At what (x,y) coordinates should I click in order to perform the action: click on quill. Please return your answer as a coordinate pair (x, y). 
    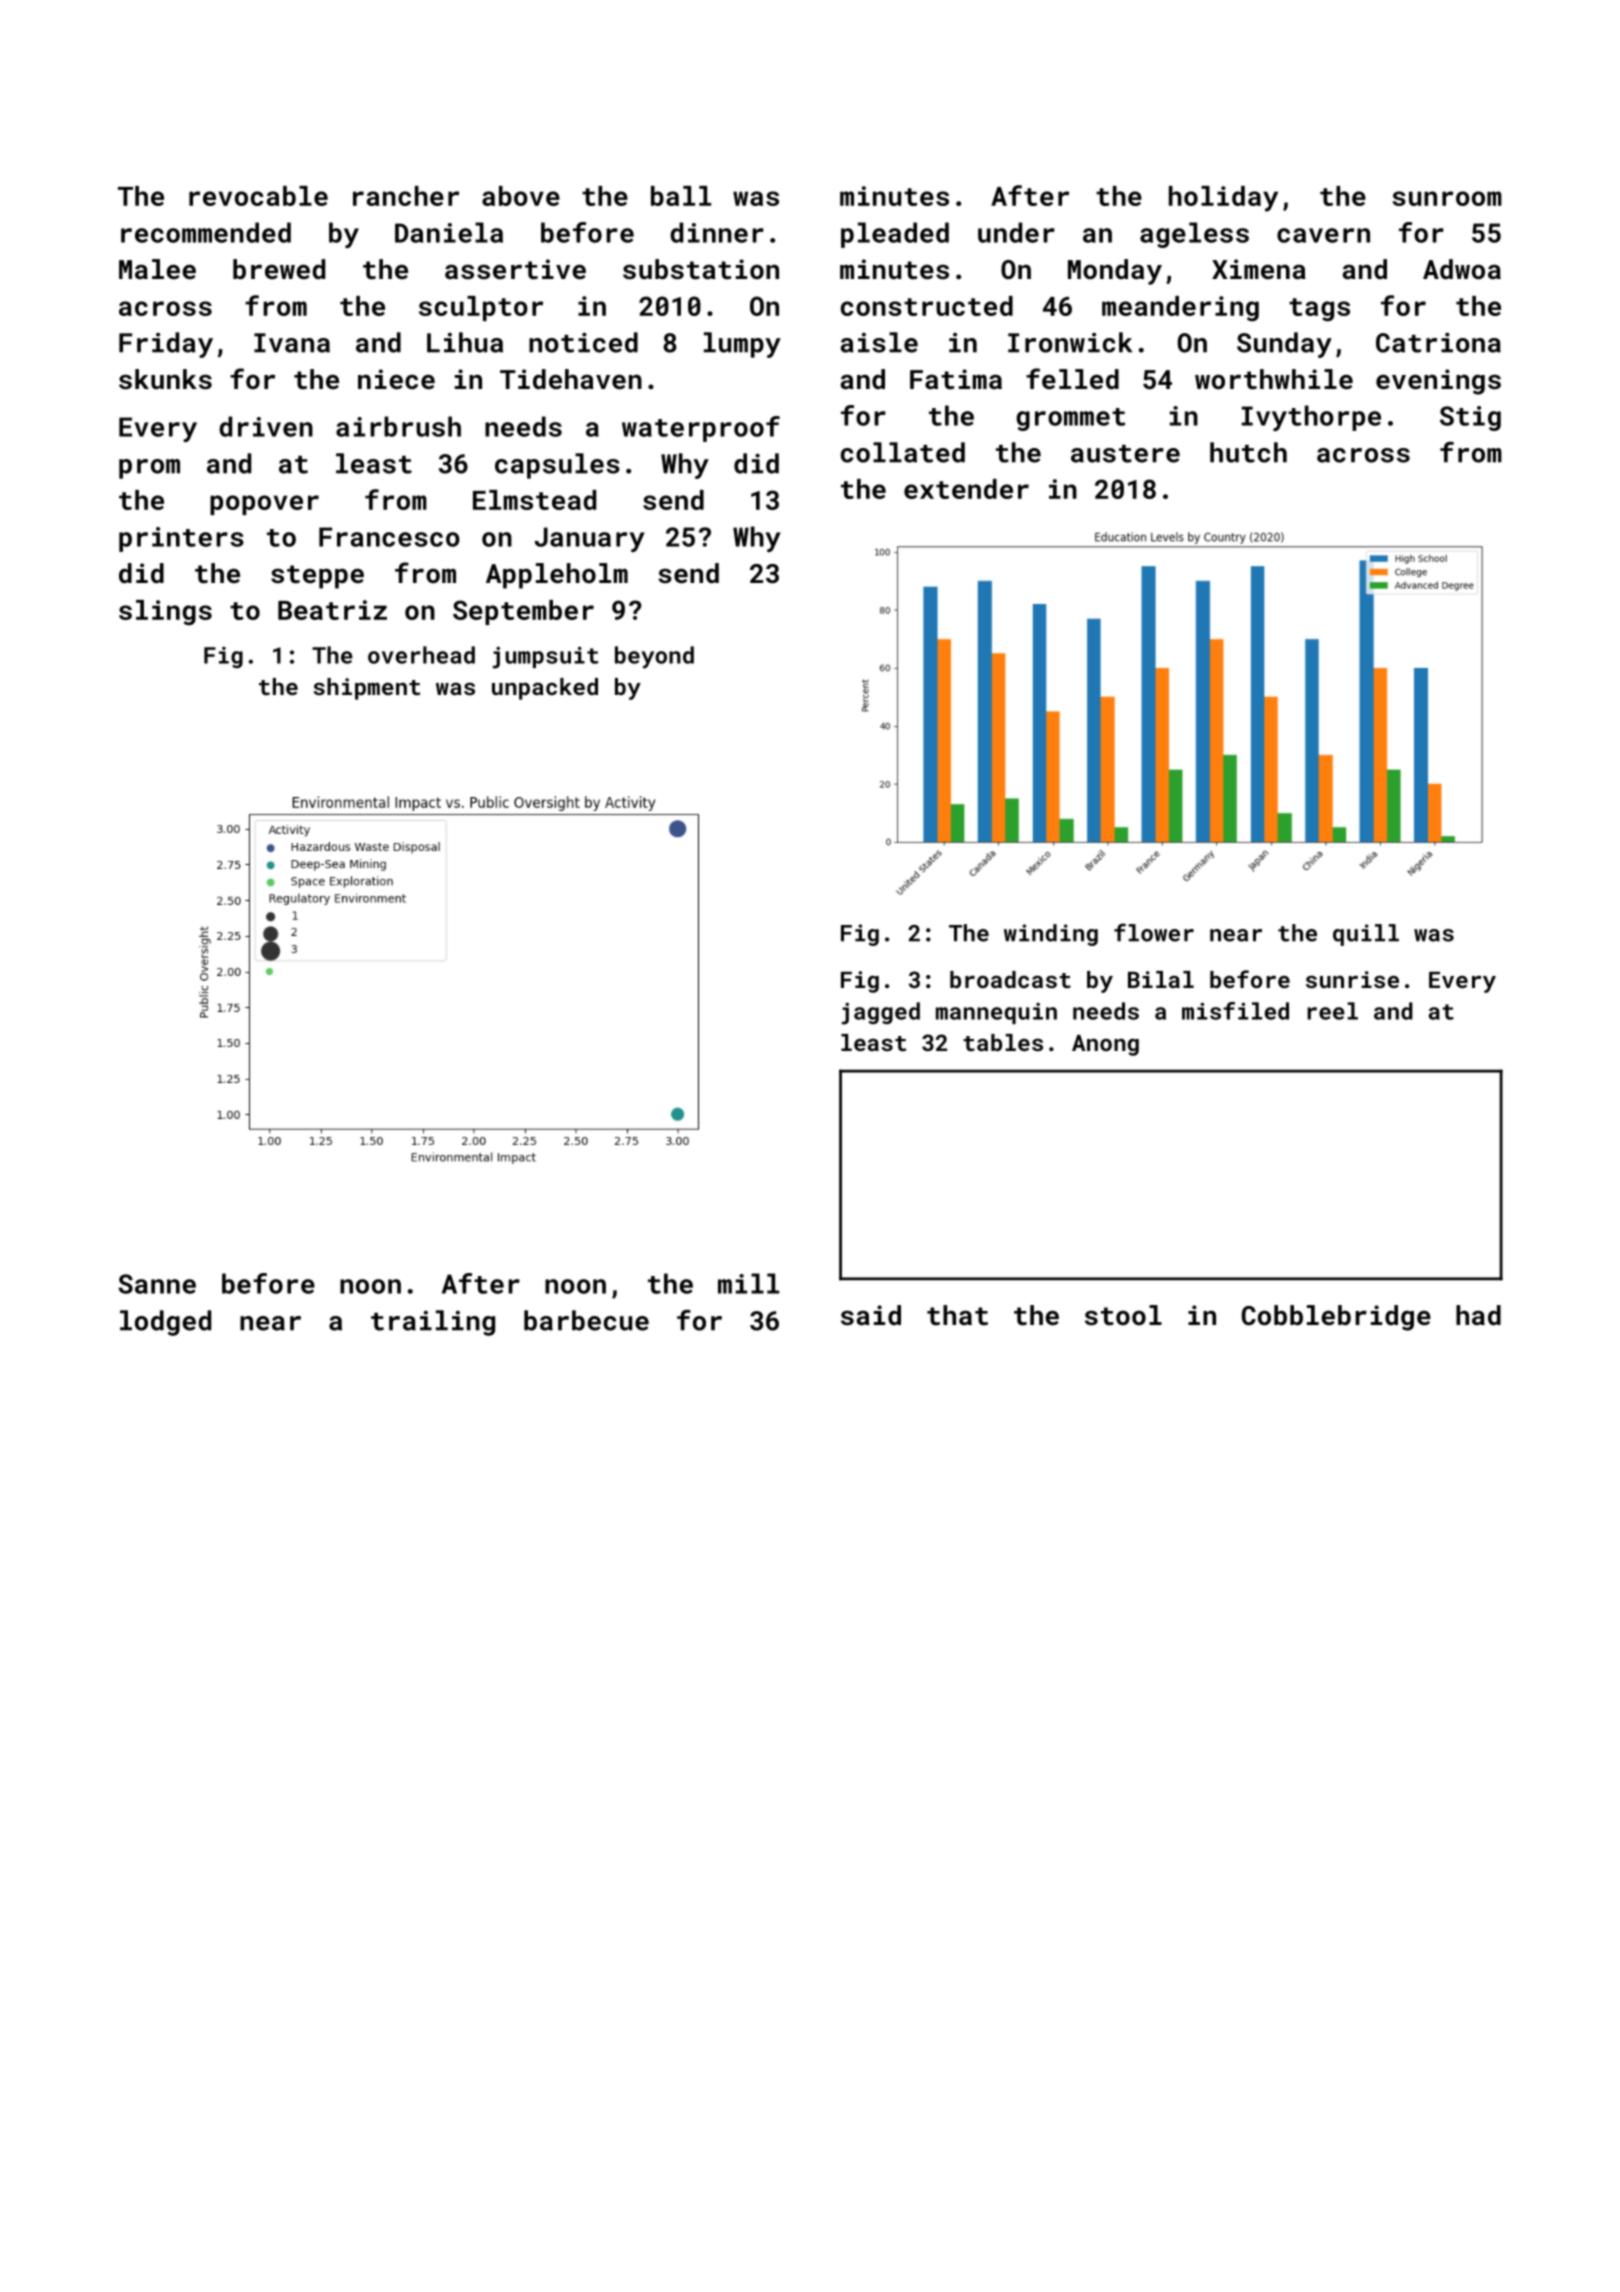
    Looking at the image, I should click on (1366, 935).
